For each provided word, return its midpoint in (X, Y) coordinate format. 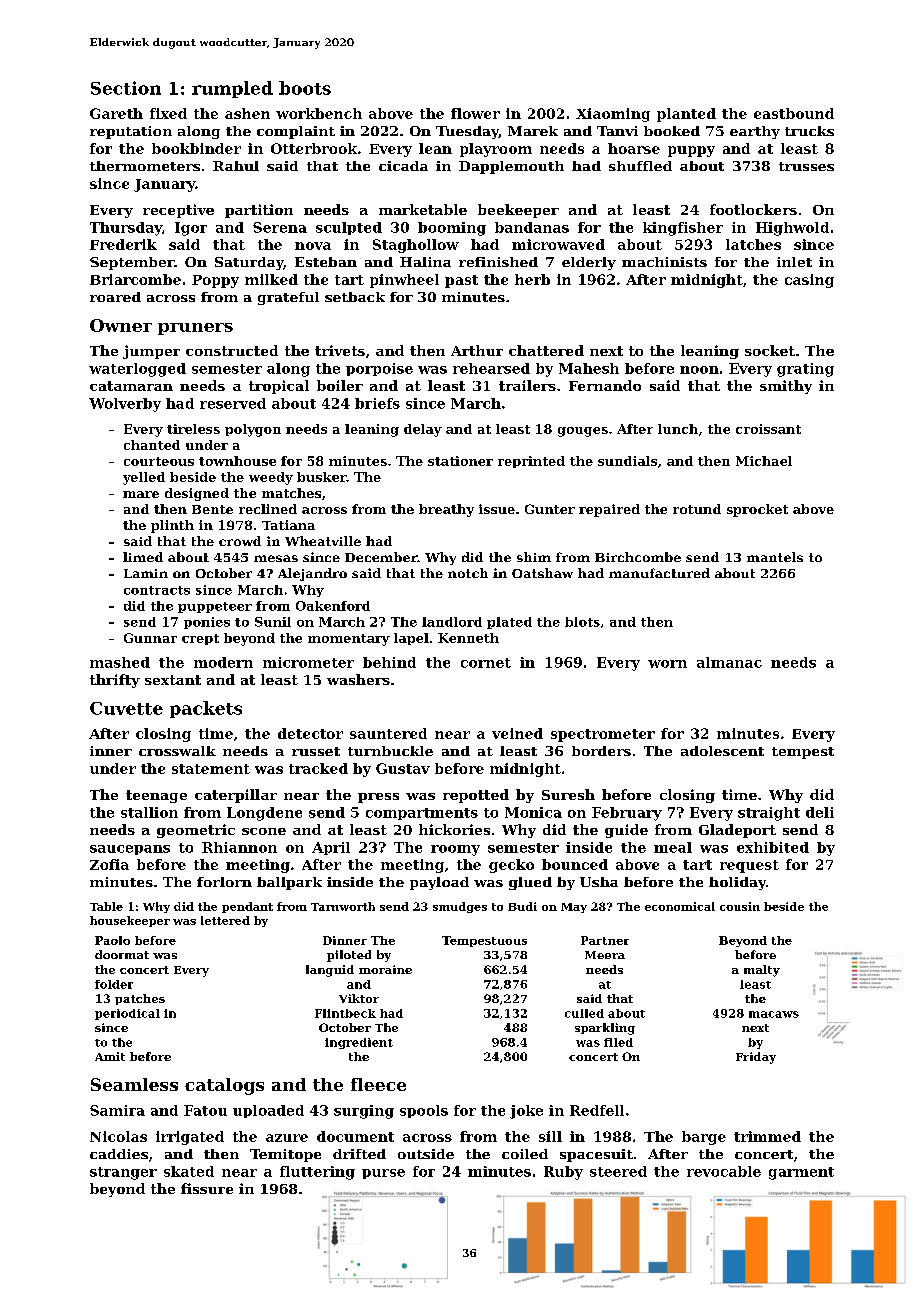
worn (667, 664)
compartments (422, 814)
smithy (786, 387)
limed (143, 557)
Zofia (109, 864)
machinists (664, 262)
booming (452, 229)
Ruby (563, 1173)
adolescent (722, 751)
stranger (123, 1173)
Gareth (116, 113)
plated (509, 623)
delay (423, 430)
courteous (159, 461)
